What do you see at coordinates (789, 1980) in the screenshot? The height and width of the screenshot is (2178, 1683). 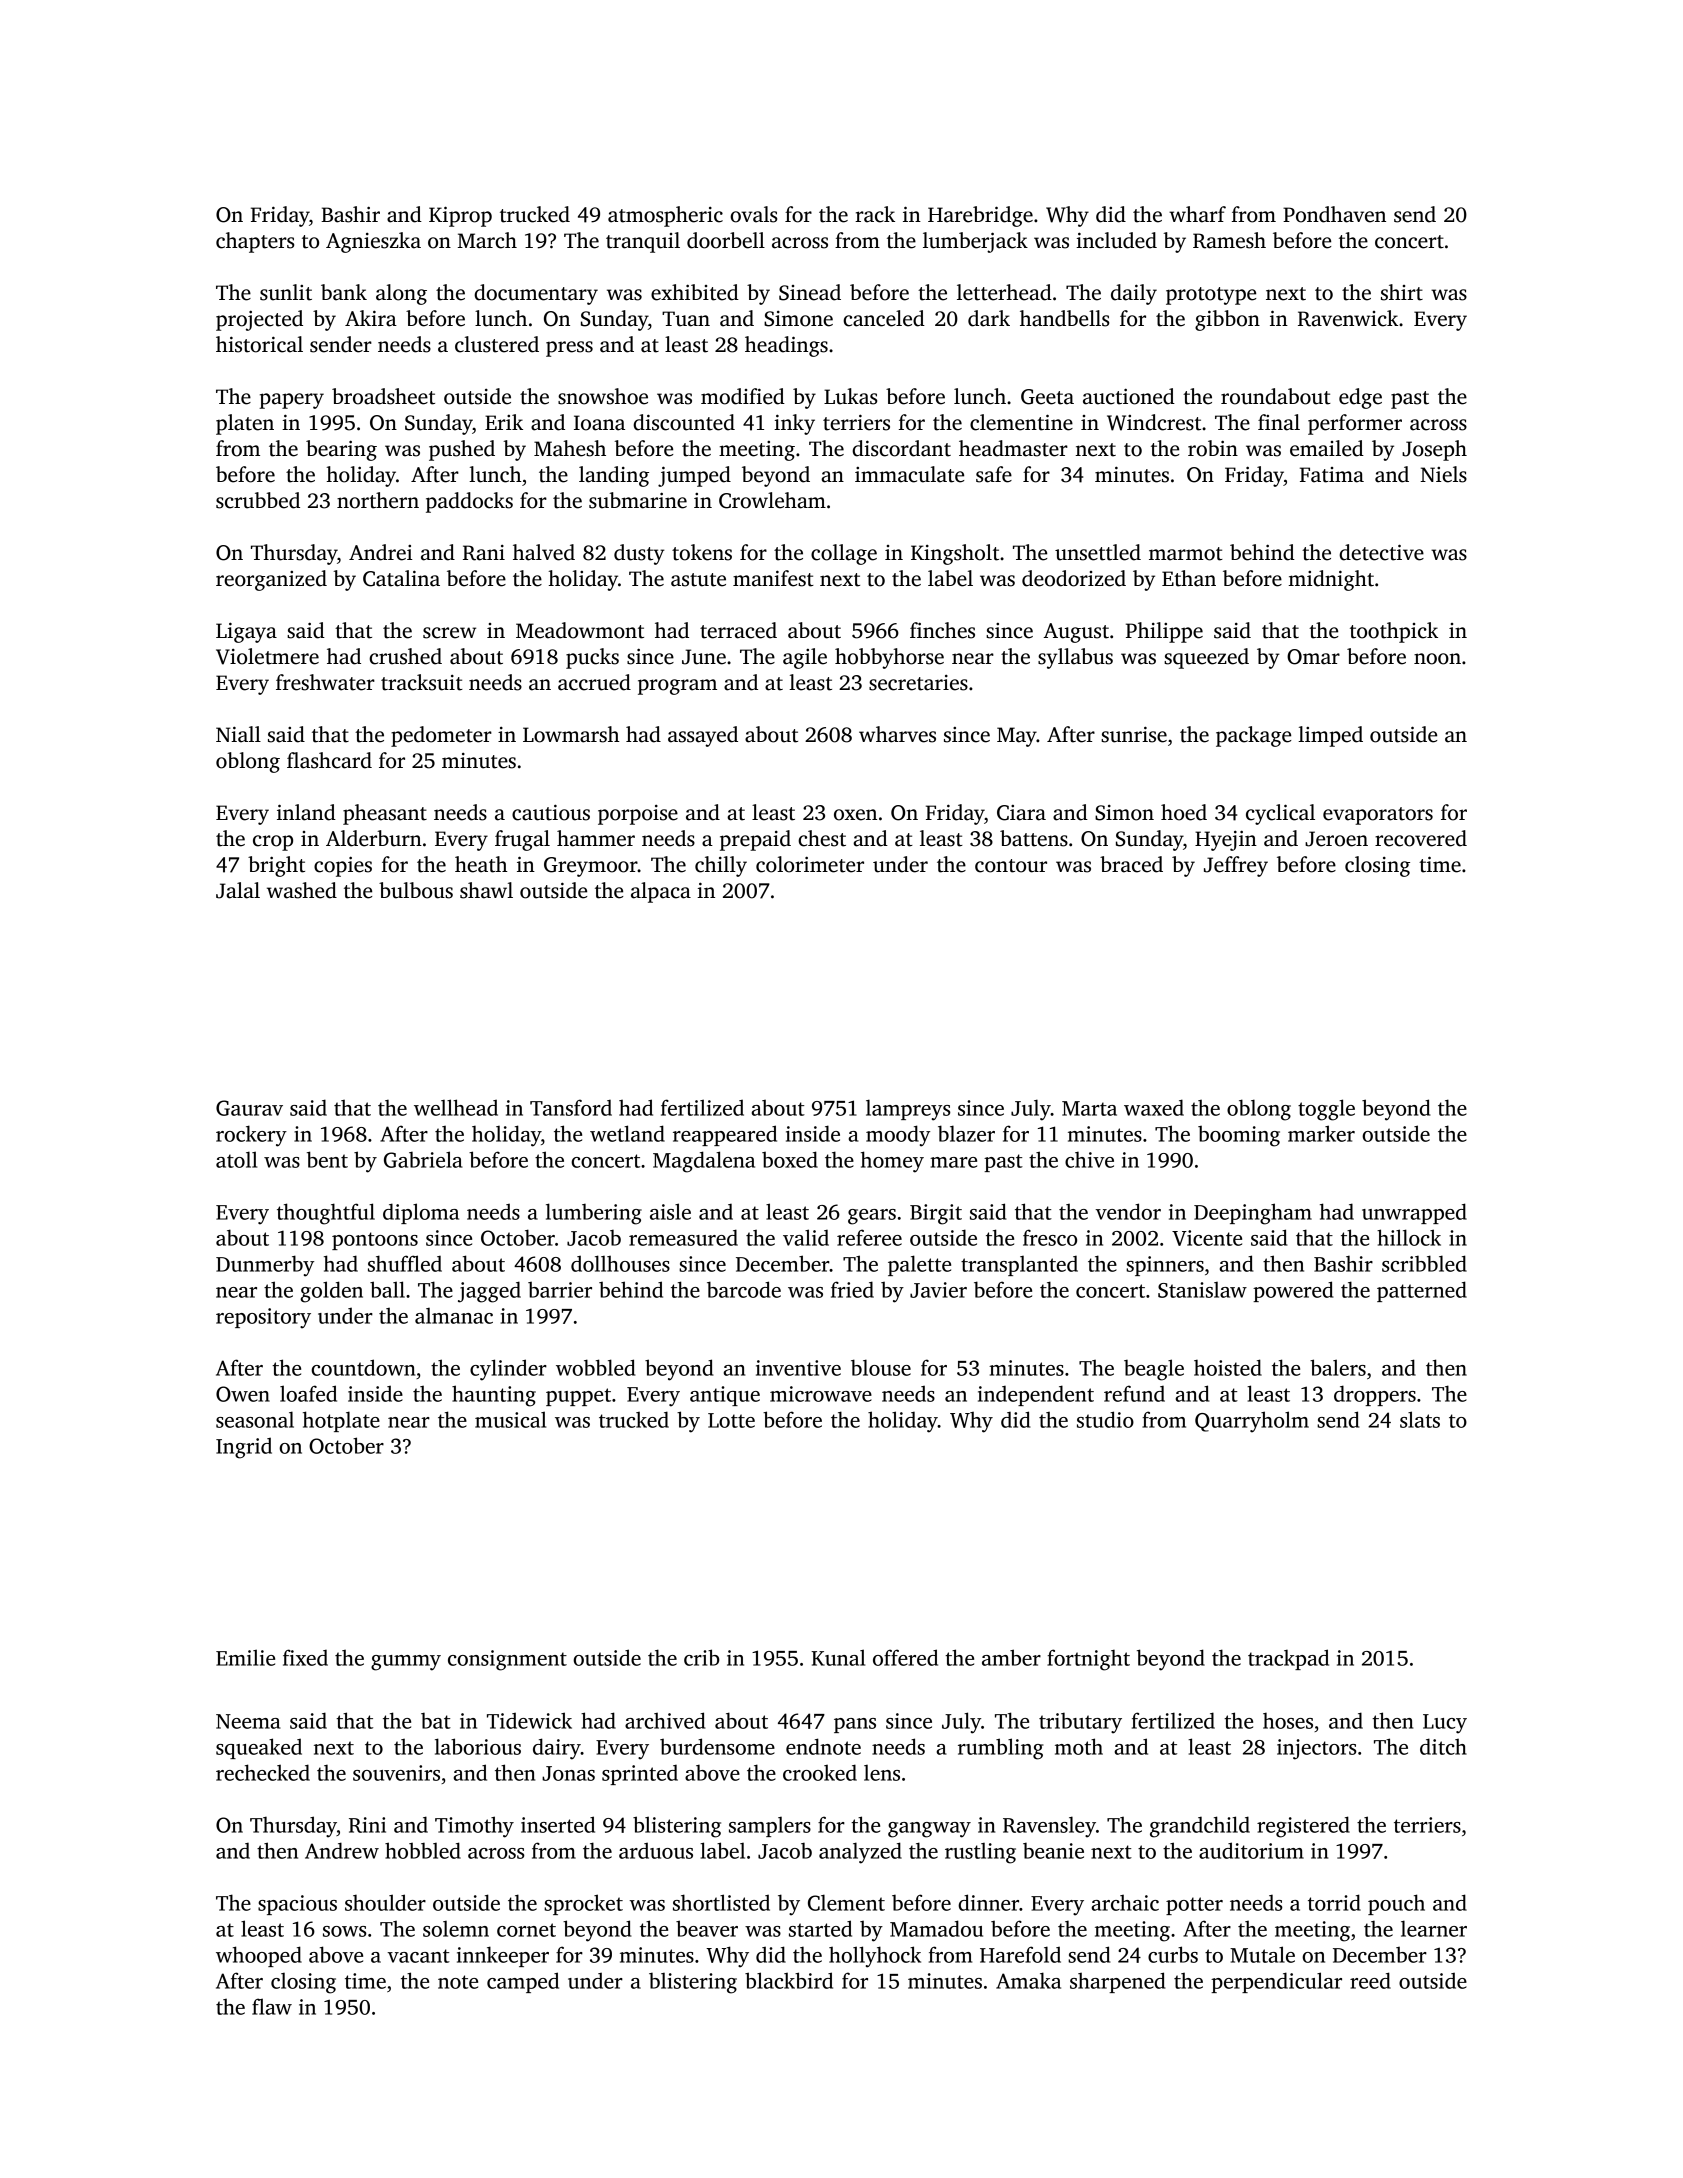 I see `blackbird` at bounding box center [789, 1980].
